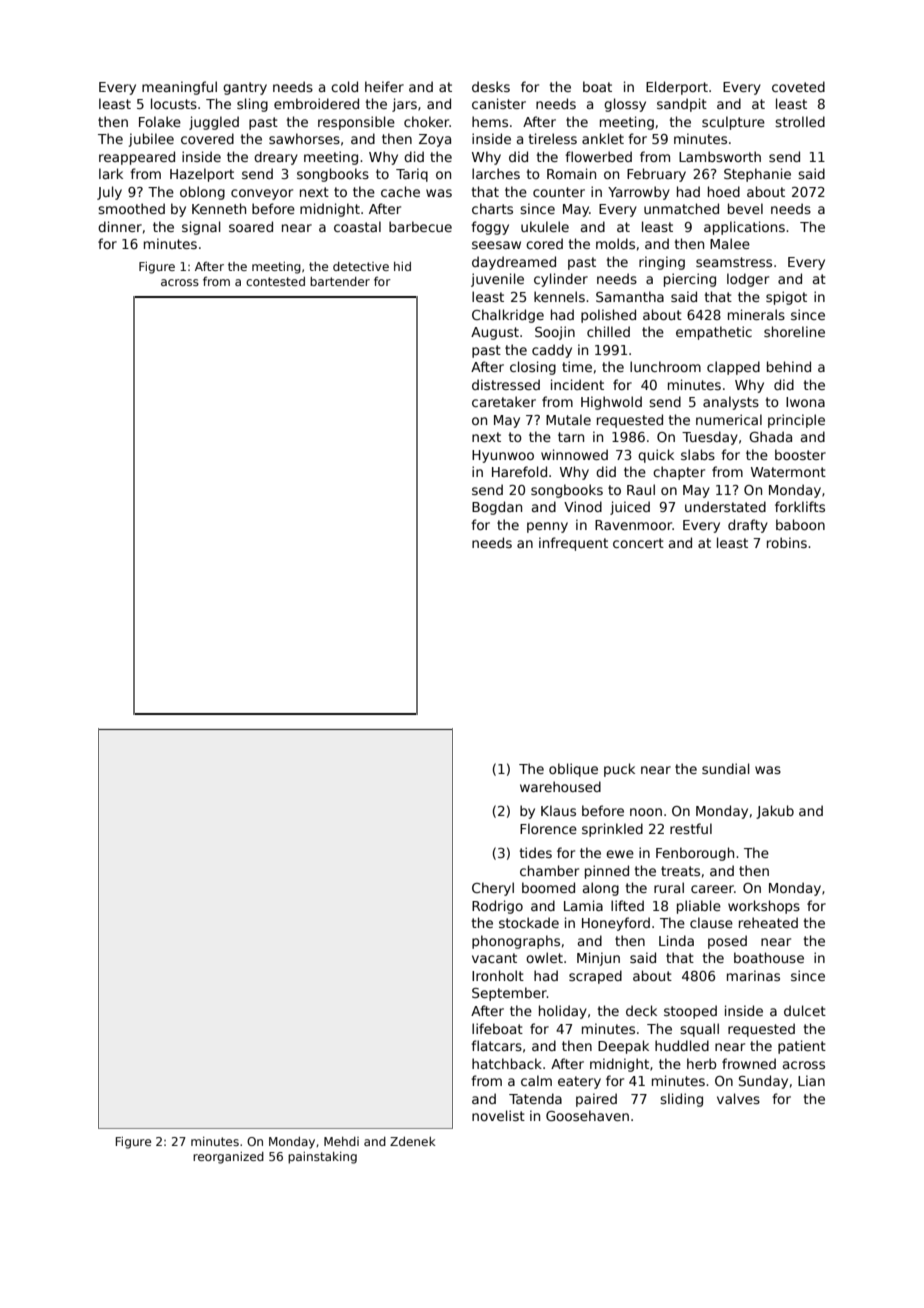 The height and width of the page is (1308, 924). I want to click on contested, so click(275, 281).
